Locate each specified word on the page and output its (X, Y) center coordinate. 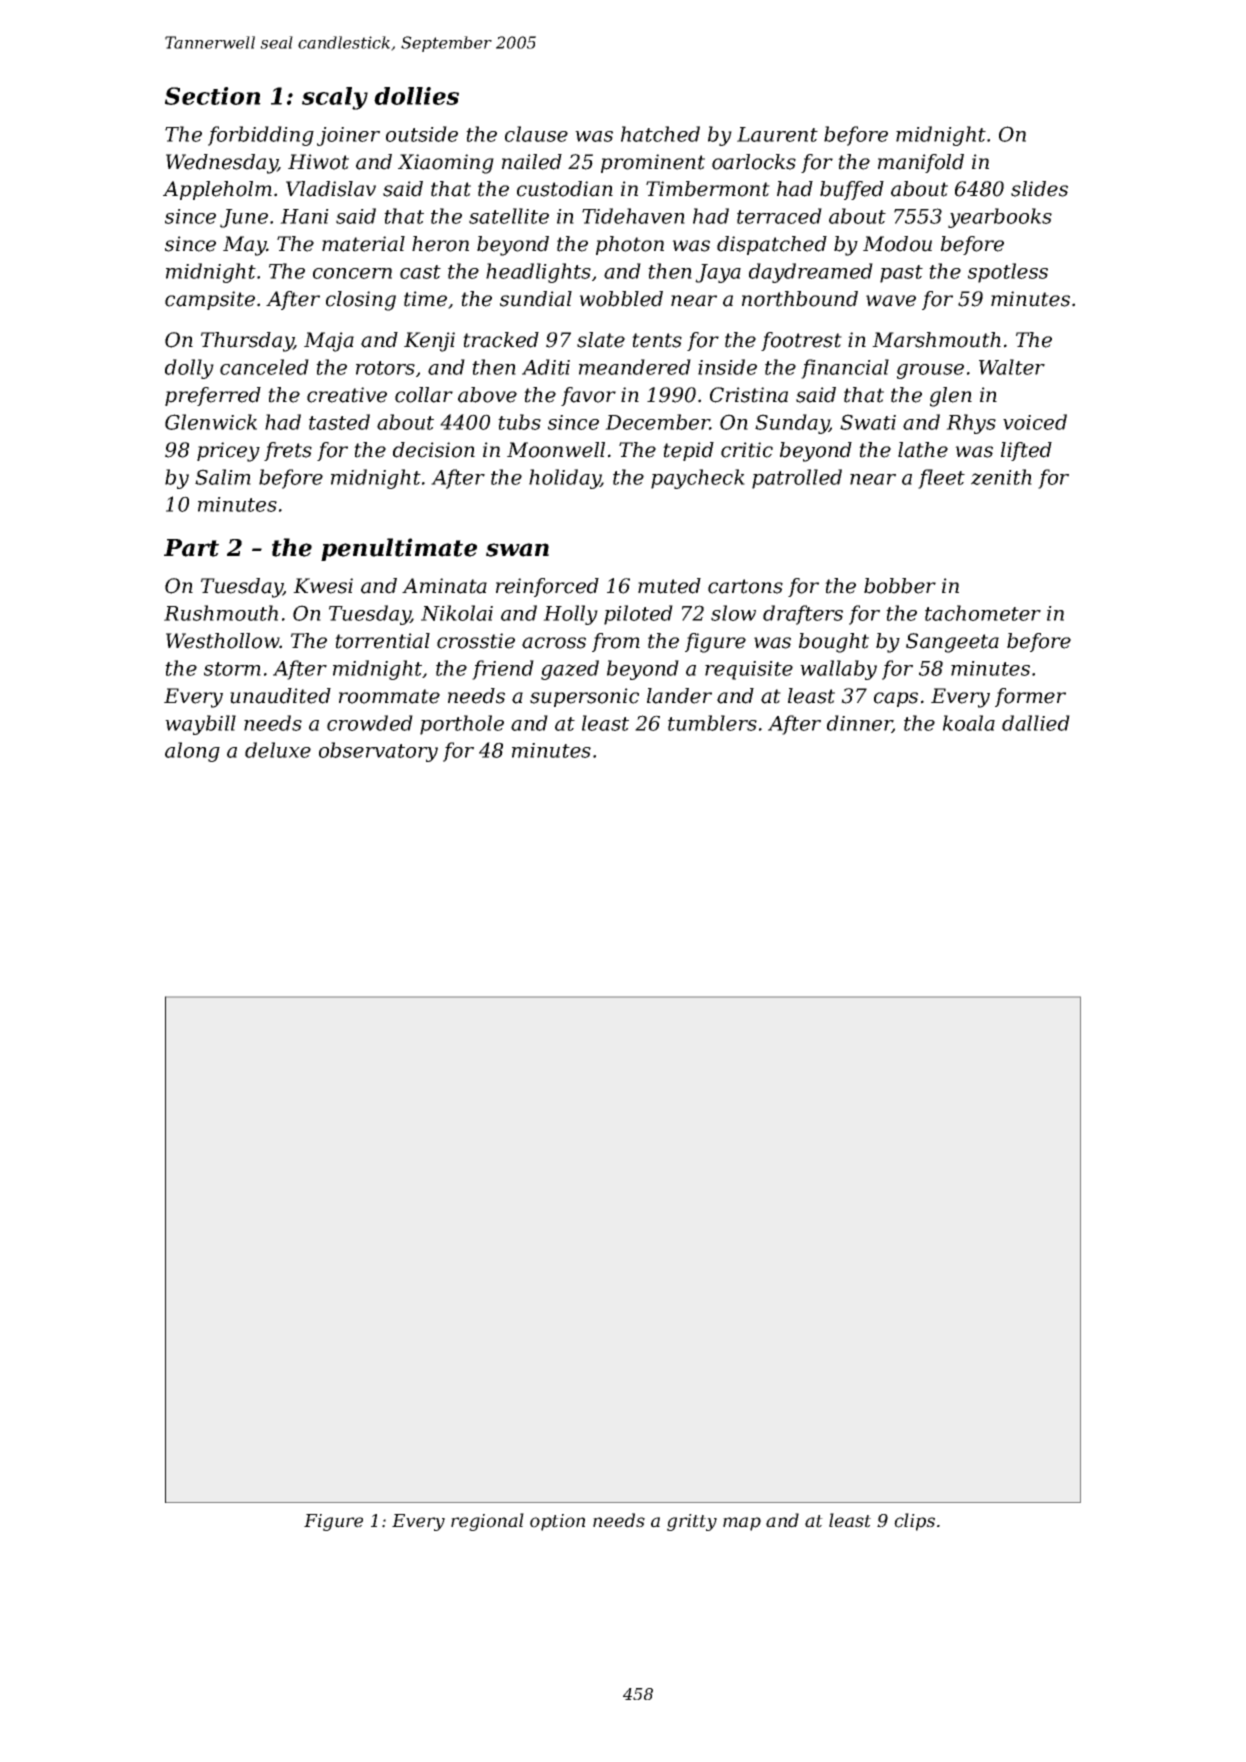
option (557, 1522)
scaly (335, 98)
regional (487, 1522)
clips (914, 1522)
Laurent (777, 134)
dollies (416, 96)
